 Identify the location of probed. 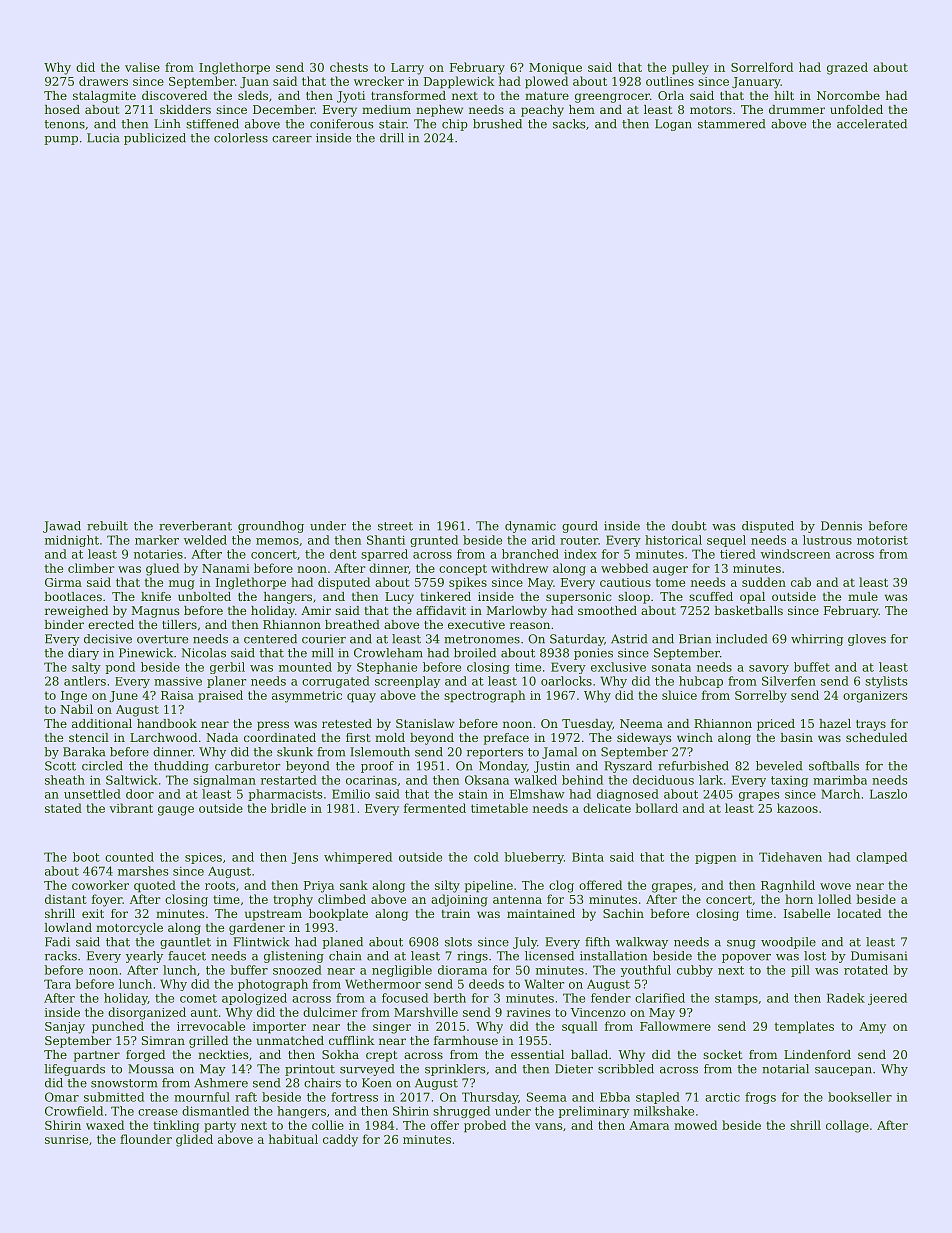
(485, 1126).
